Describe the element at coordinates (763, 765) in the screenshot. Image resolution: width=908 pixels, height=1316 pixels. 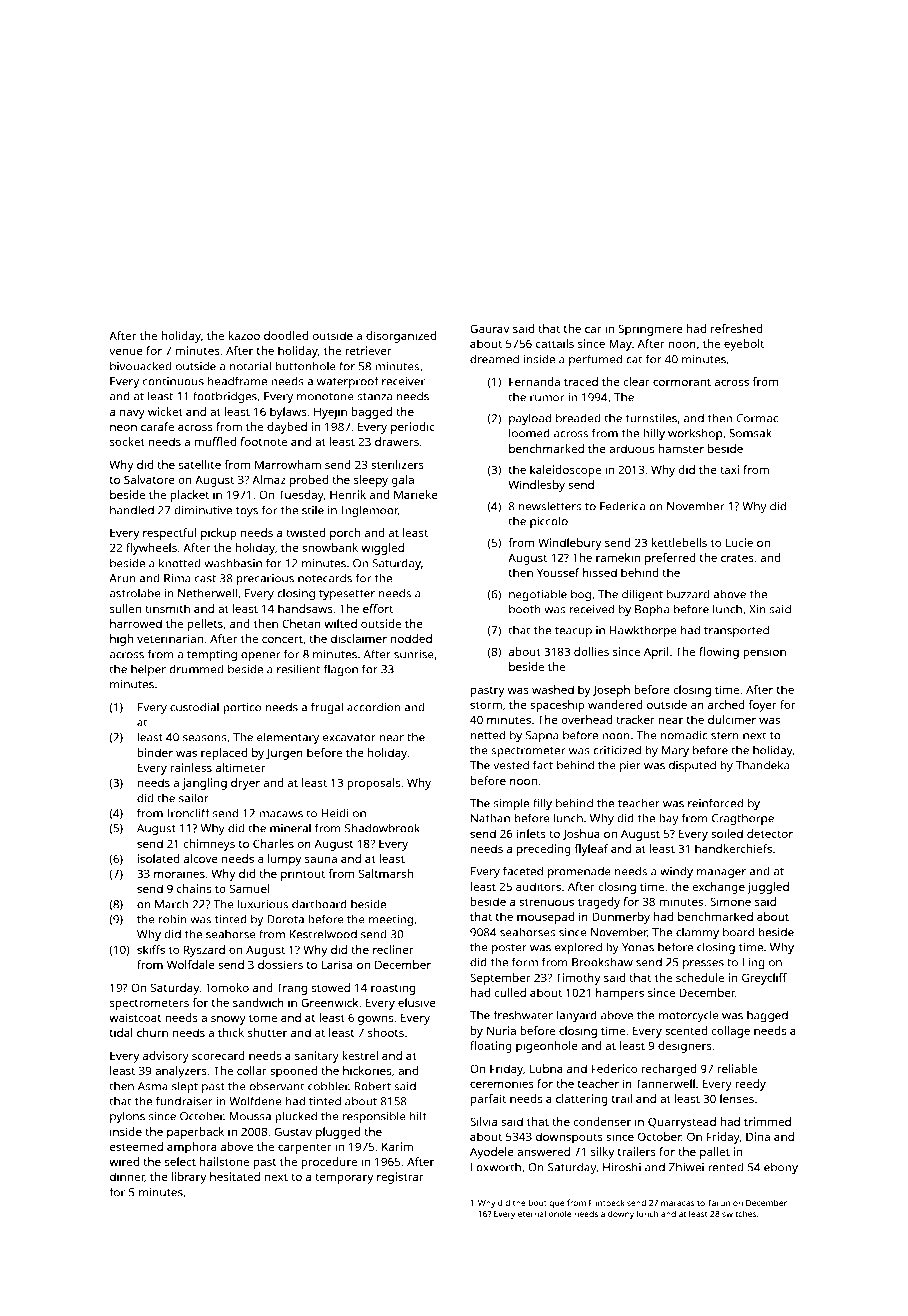
I see `Thandeka` at that location.
